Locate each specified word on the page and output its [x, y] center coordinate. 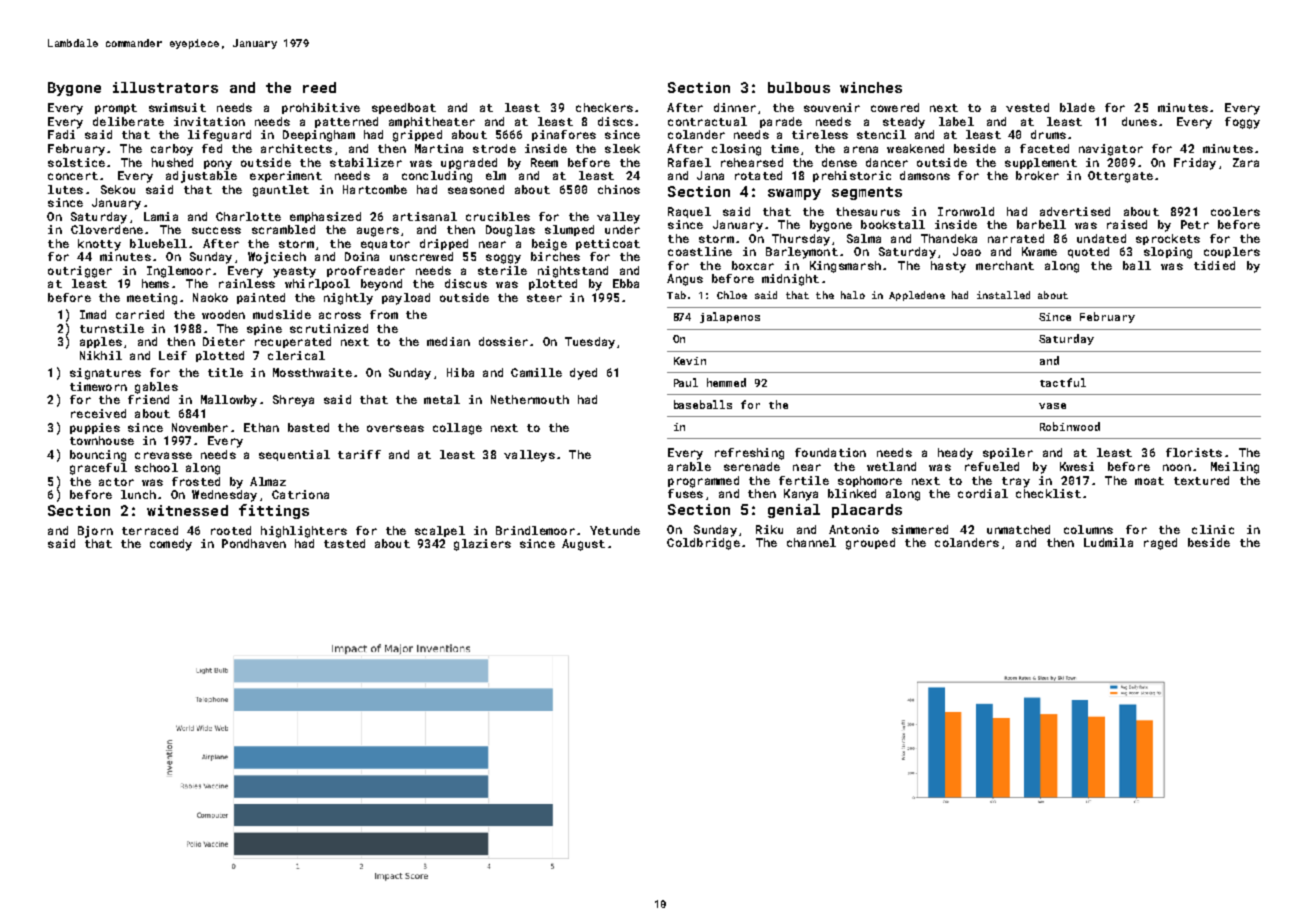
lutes [65, 189]
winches [871, 87]
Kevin [690, 361]
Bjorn [95, 532]
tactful [1063, 382]
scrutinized [329, 328]
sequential [294, 455]
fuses [685, 493]
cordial [983, 493]
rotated [758, 175]
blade [1077, 107]
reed [319, 87]
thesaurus [868, 211]
